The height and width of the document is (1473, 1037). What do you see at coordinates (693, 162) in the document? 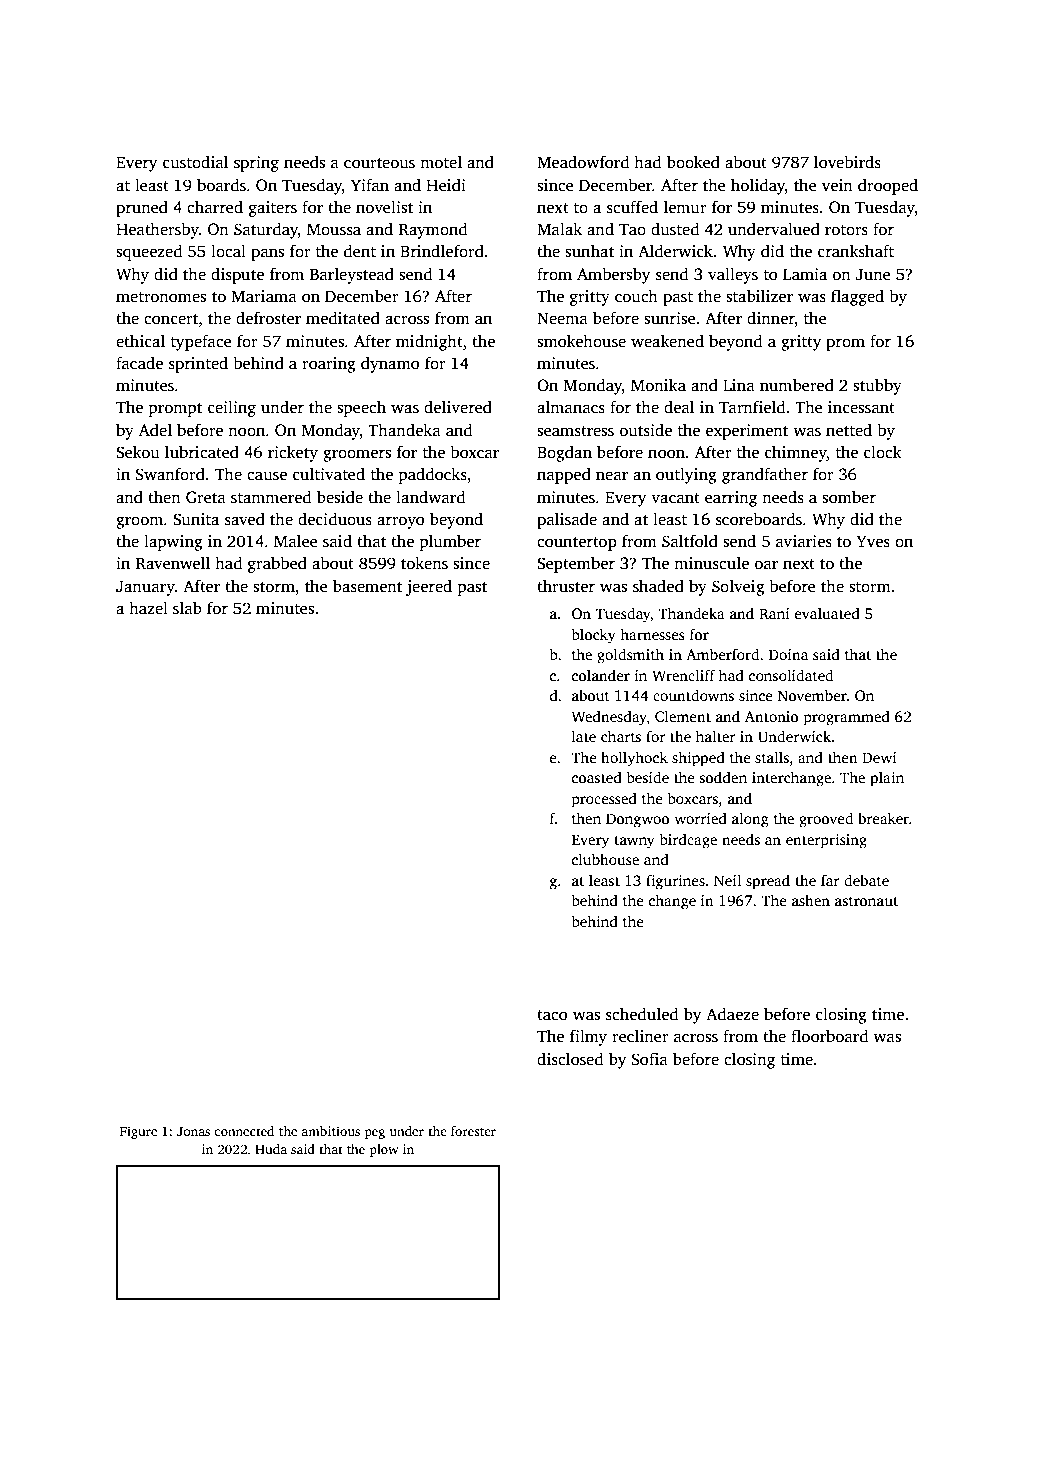
I see `booked` at bounding box center [693, 162].
